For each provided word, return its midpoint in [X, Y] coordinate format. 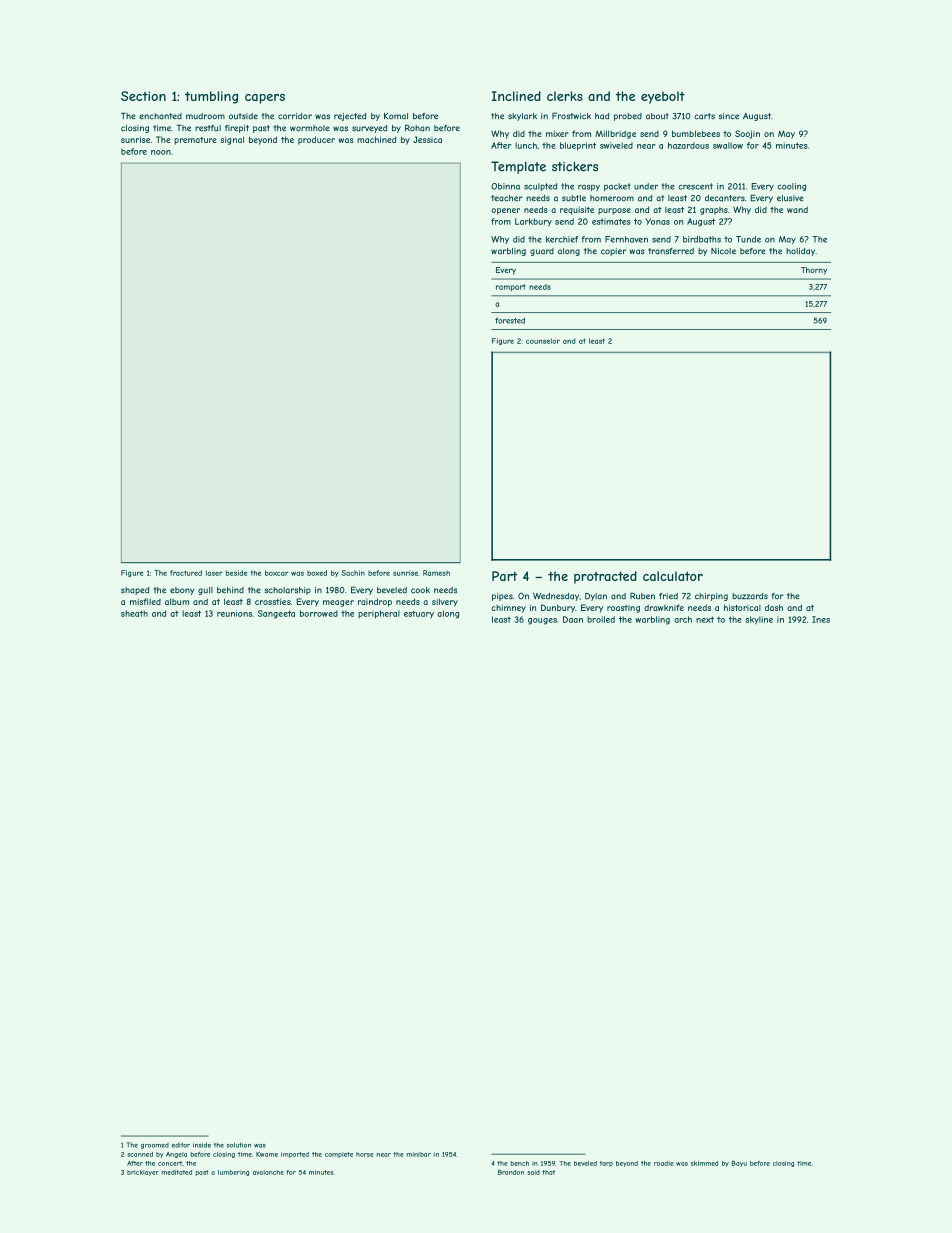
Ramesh [436, 573]
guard [542, 252]
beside [236, 573]
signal [232, 140]
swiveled [616, 145]
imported [295, 1155]
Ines [821, 619]
